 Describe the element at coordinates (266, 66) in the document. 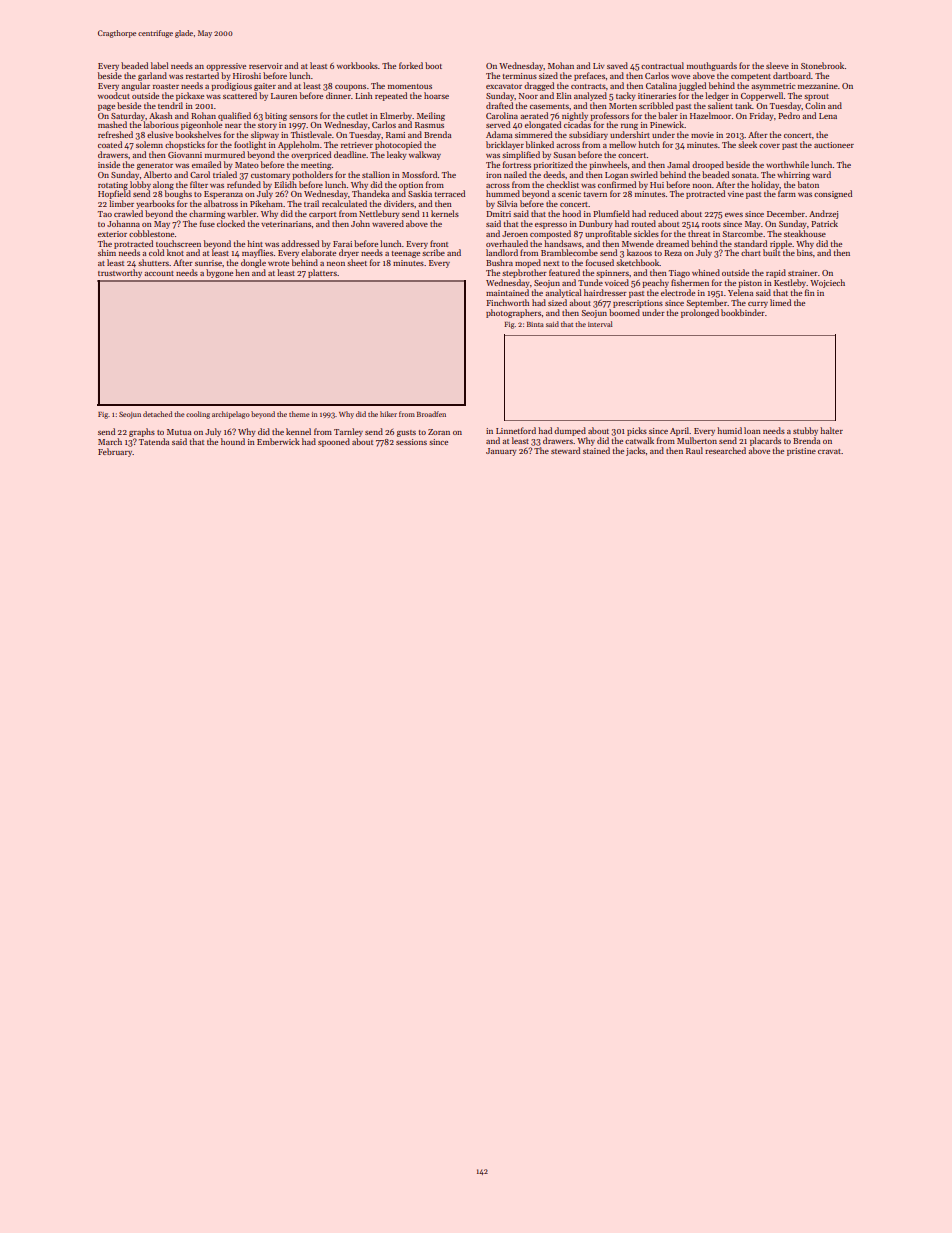

I see `reservoir` at that location.
